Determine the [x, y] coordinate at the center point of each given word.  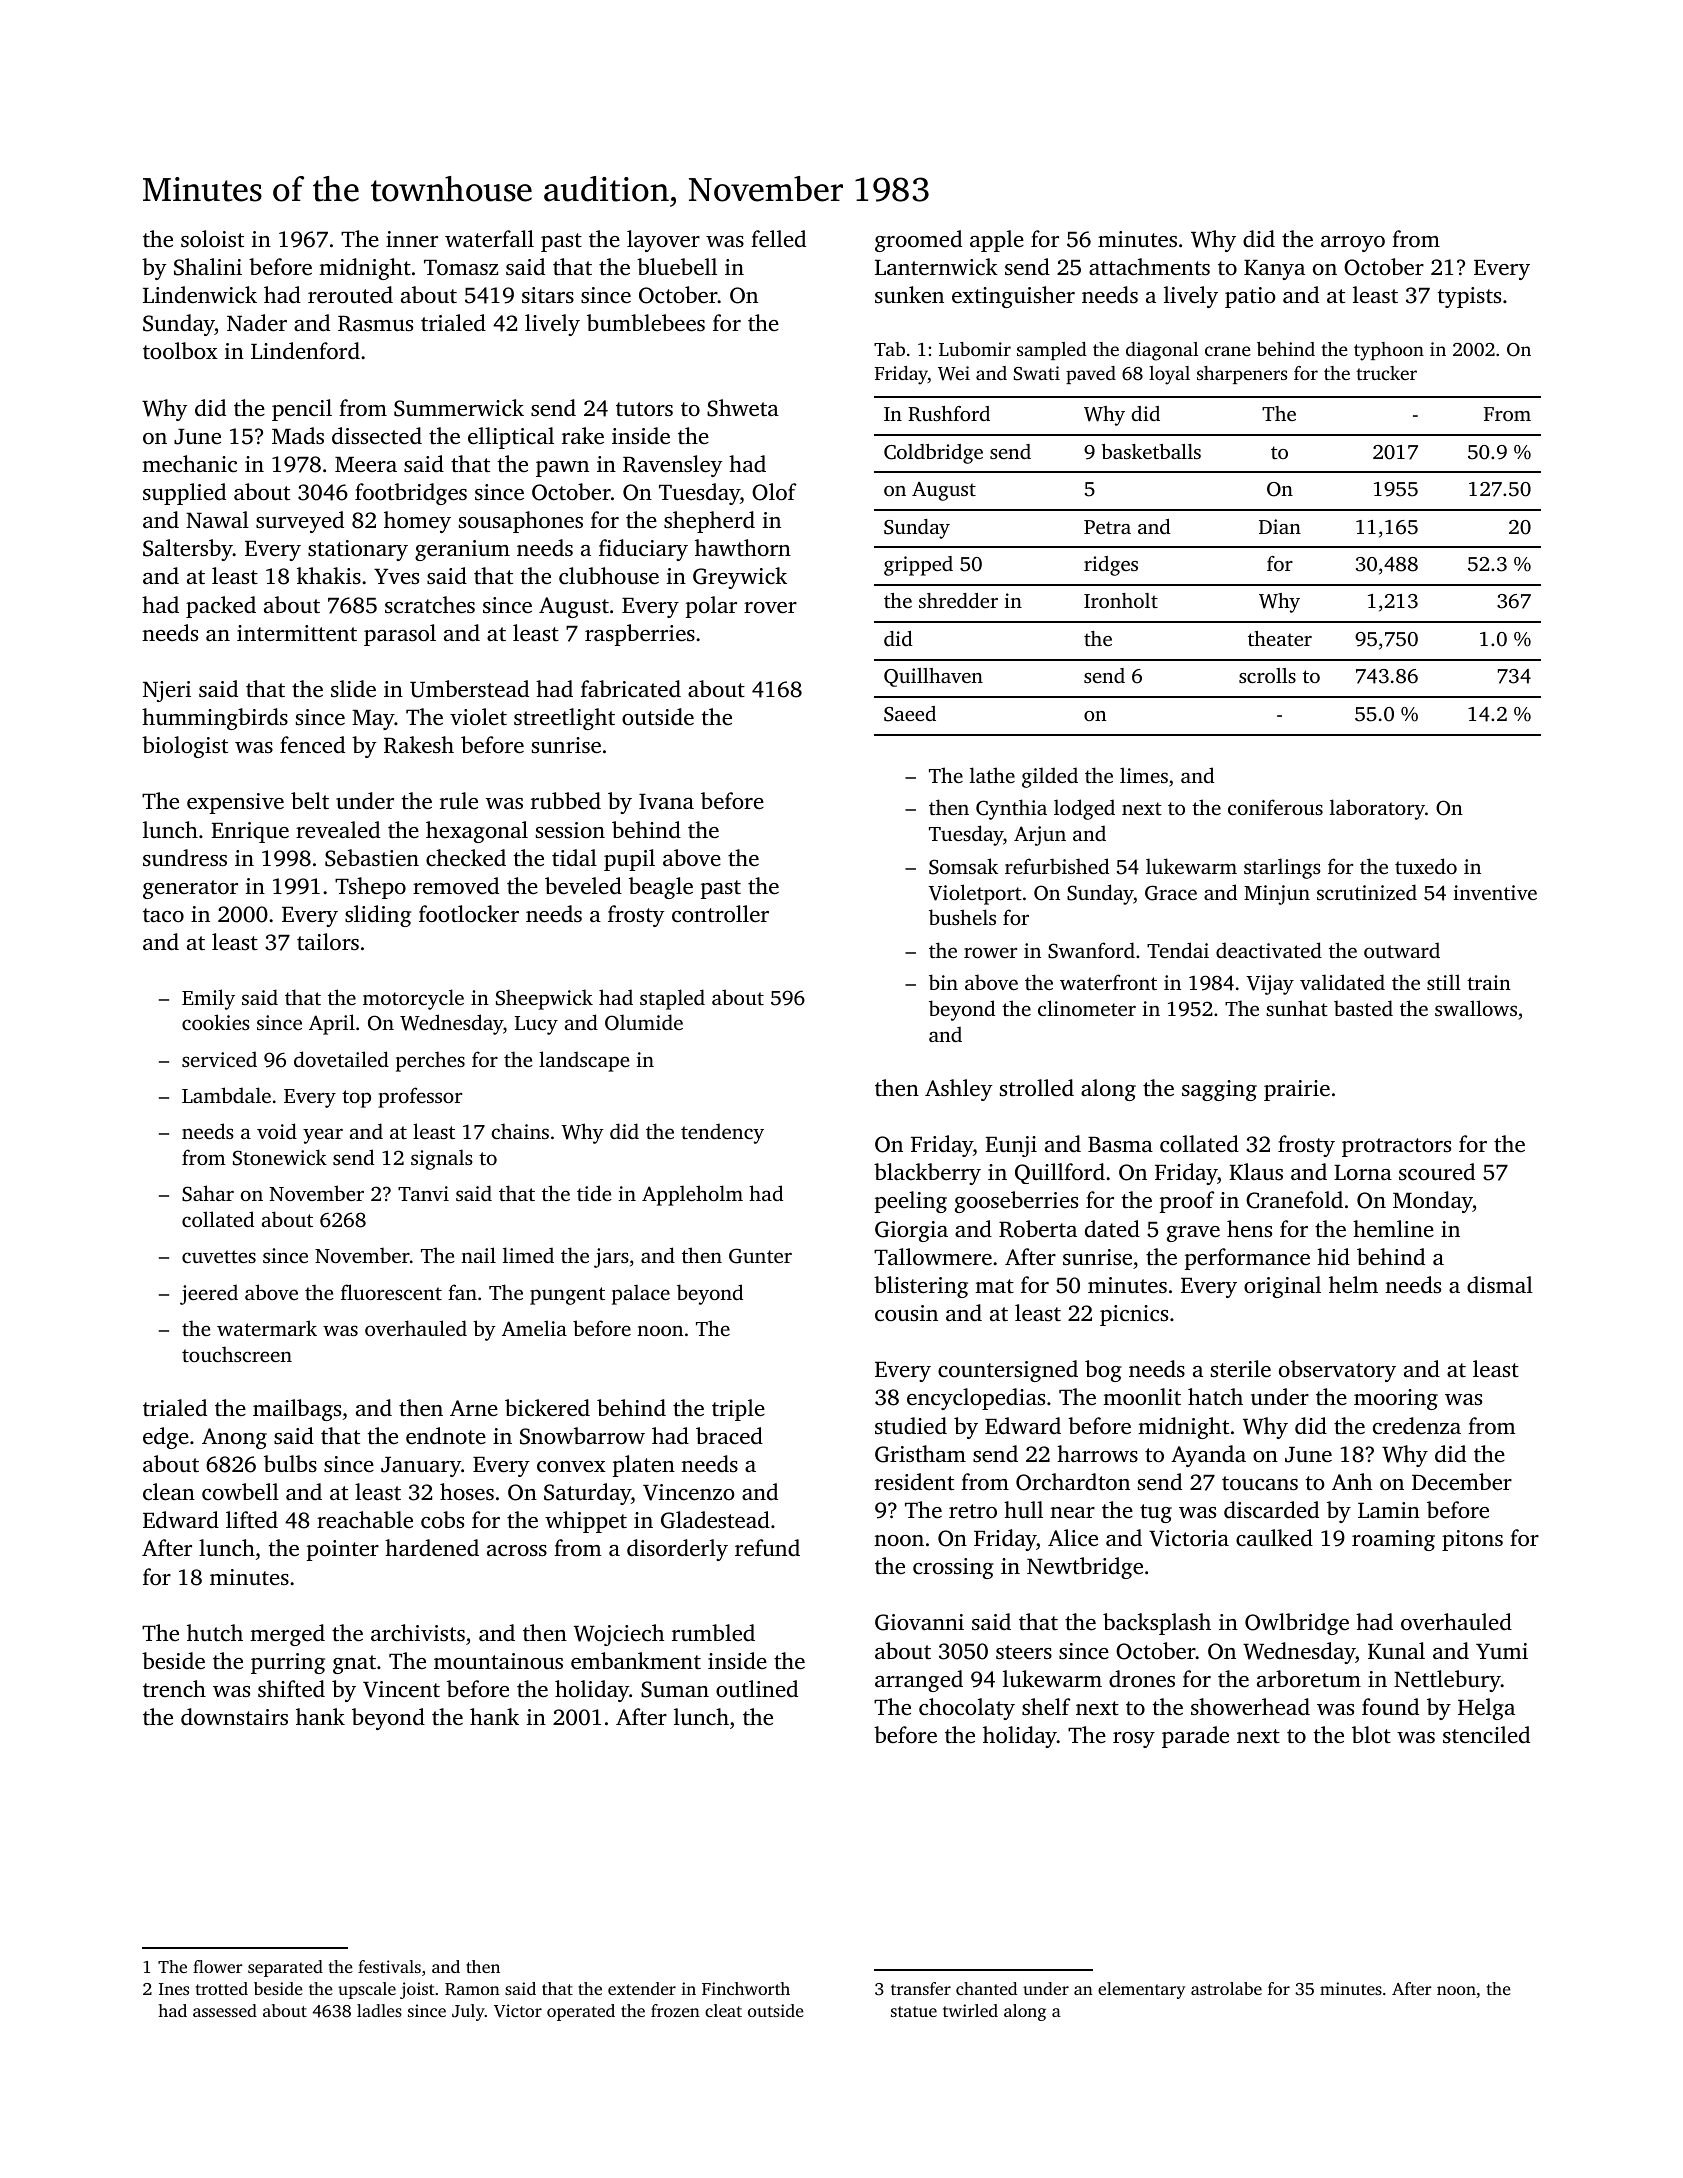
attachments [1149, 267]
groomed [918, 241]
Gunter [760, 1256]
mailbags [297, 1410]
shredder [958, 600]
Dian [1280, 526]
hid [1333, 1257]
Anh [1352, 1481]
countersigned [1008, 1371]
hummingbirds [215, 719]
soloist [212, 238]
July [468, 2012]
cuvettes [219, 1256]
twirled [970, 2010]
